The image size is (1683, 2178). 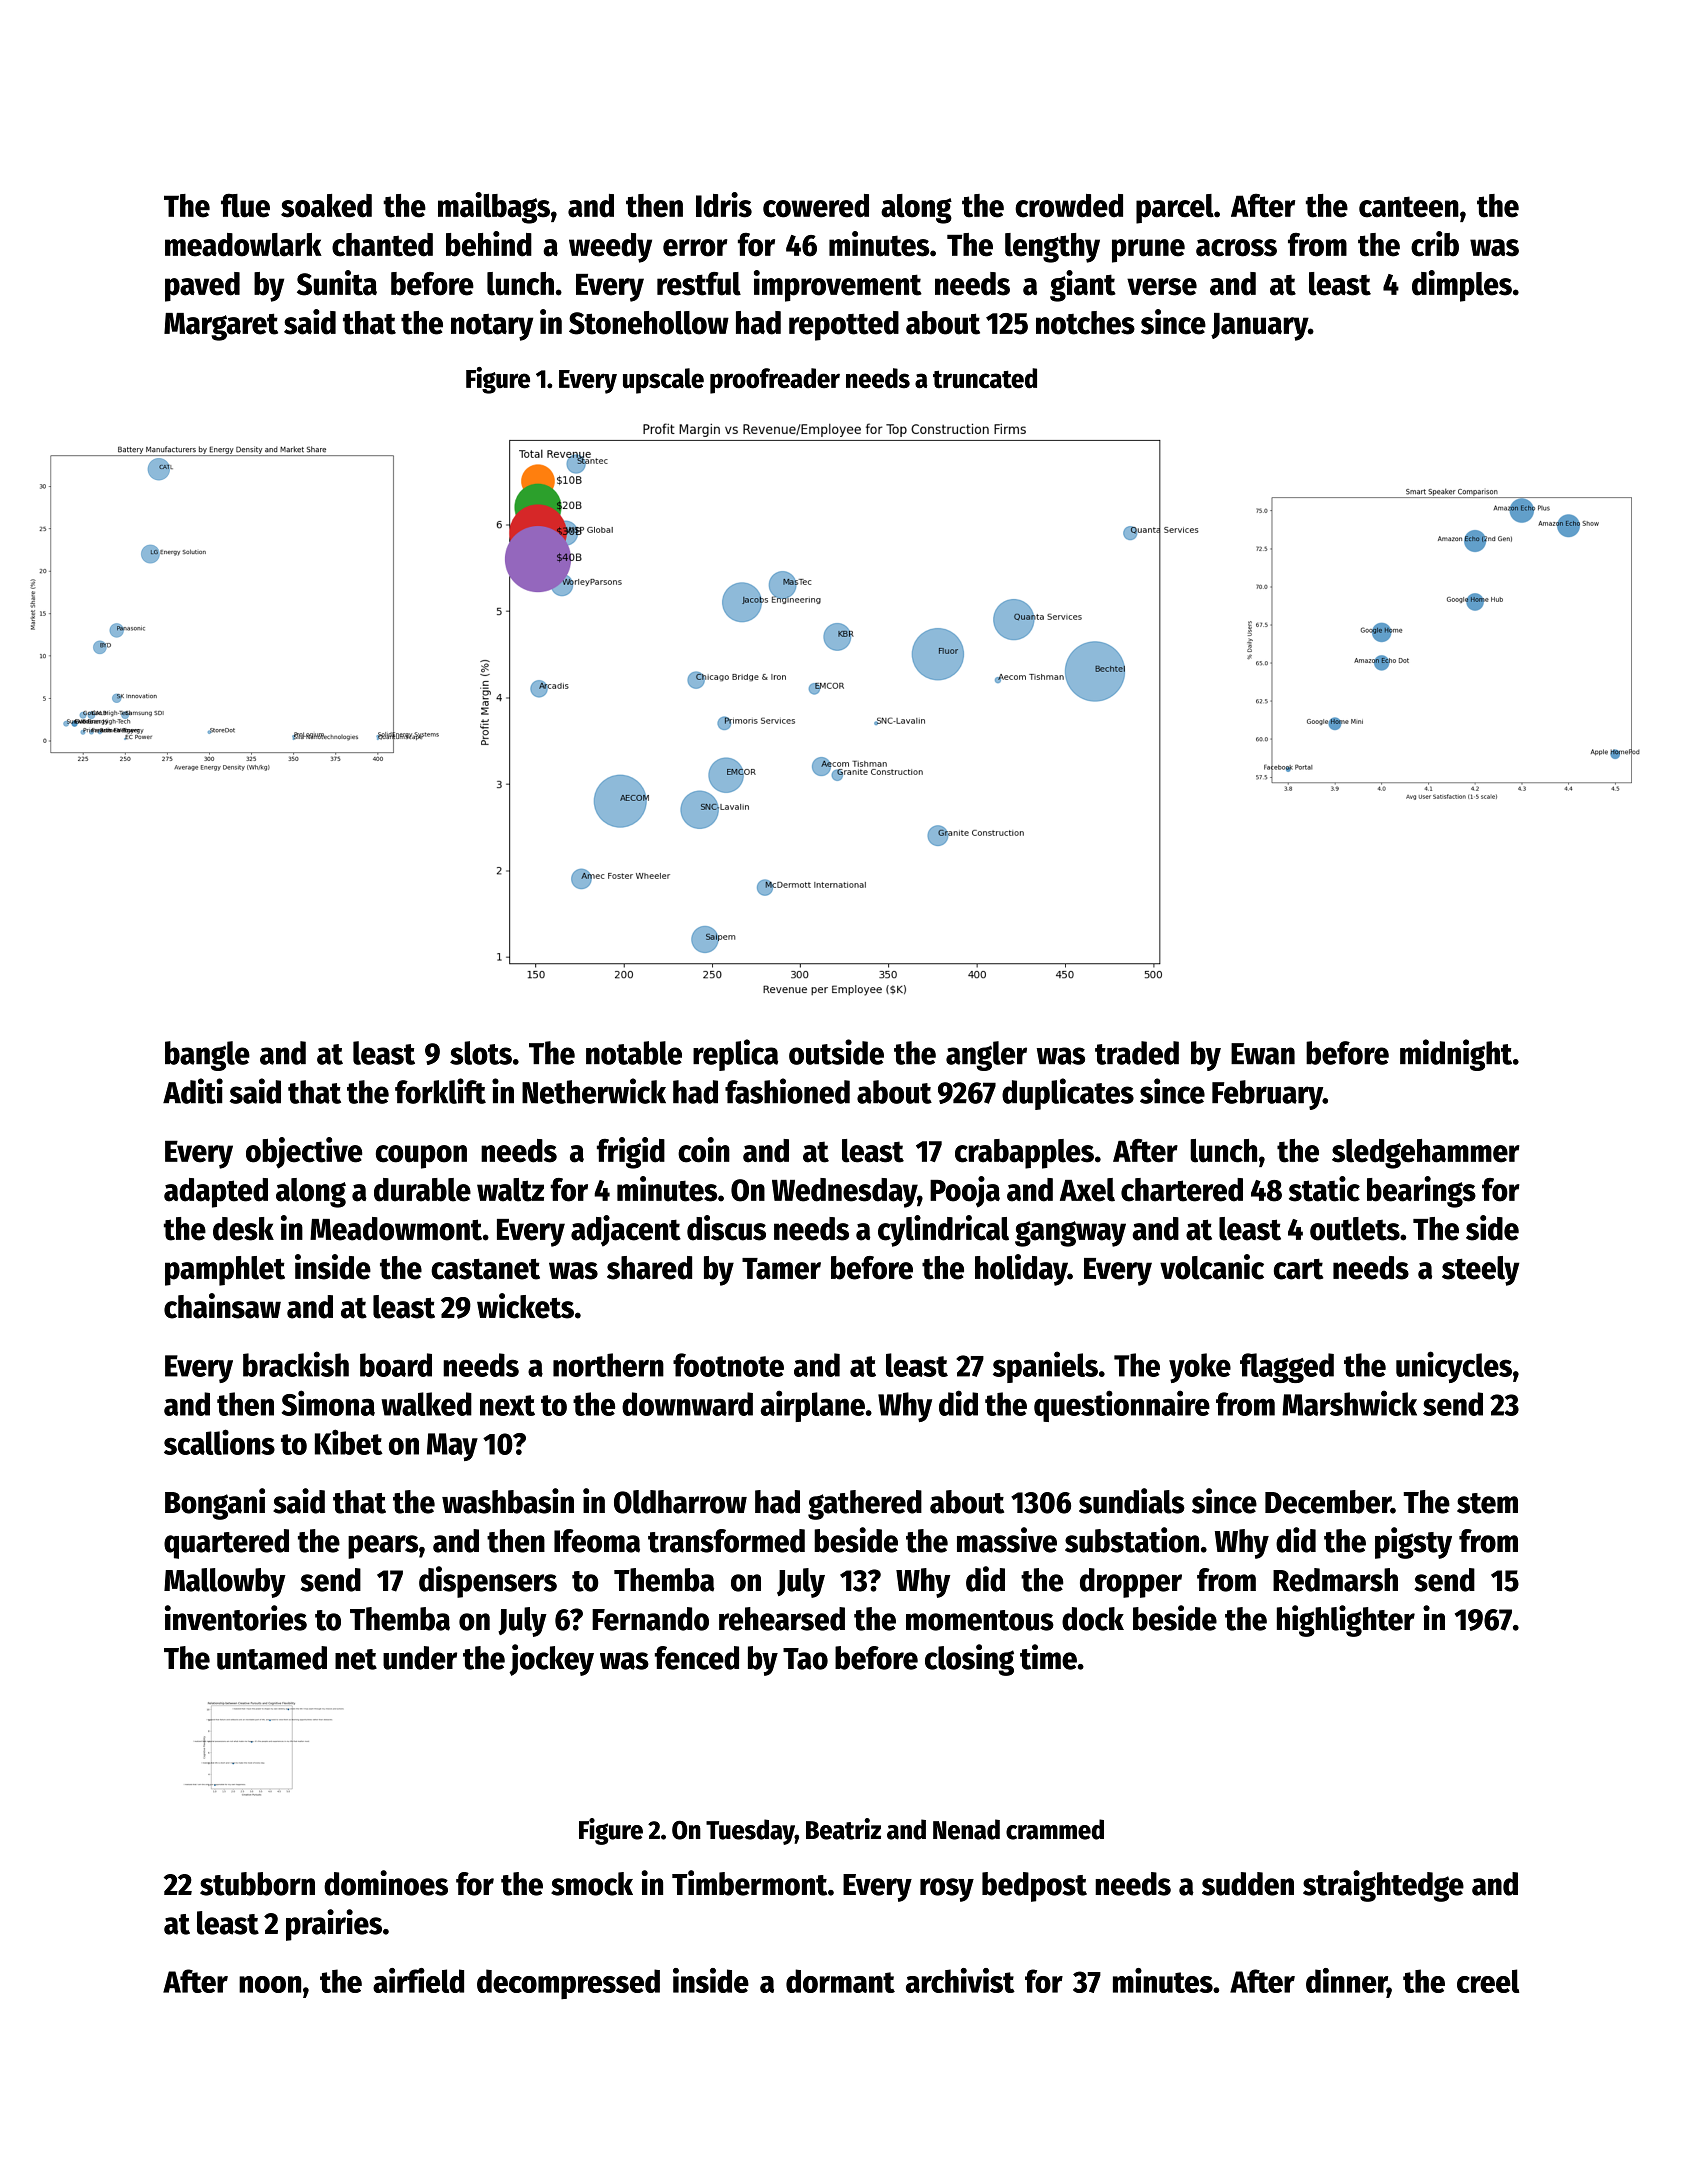 What do you see at coordinates (1175, 209) in the screenshot?
I see `parcel` at bounding box center [1175, 209].
